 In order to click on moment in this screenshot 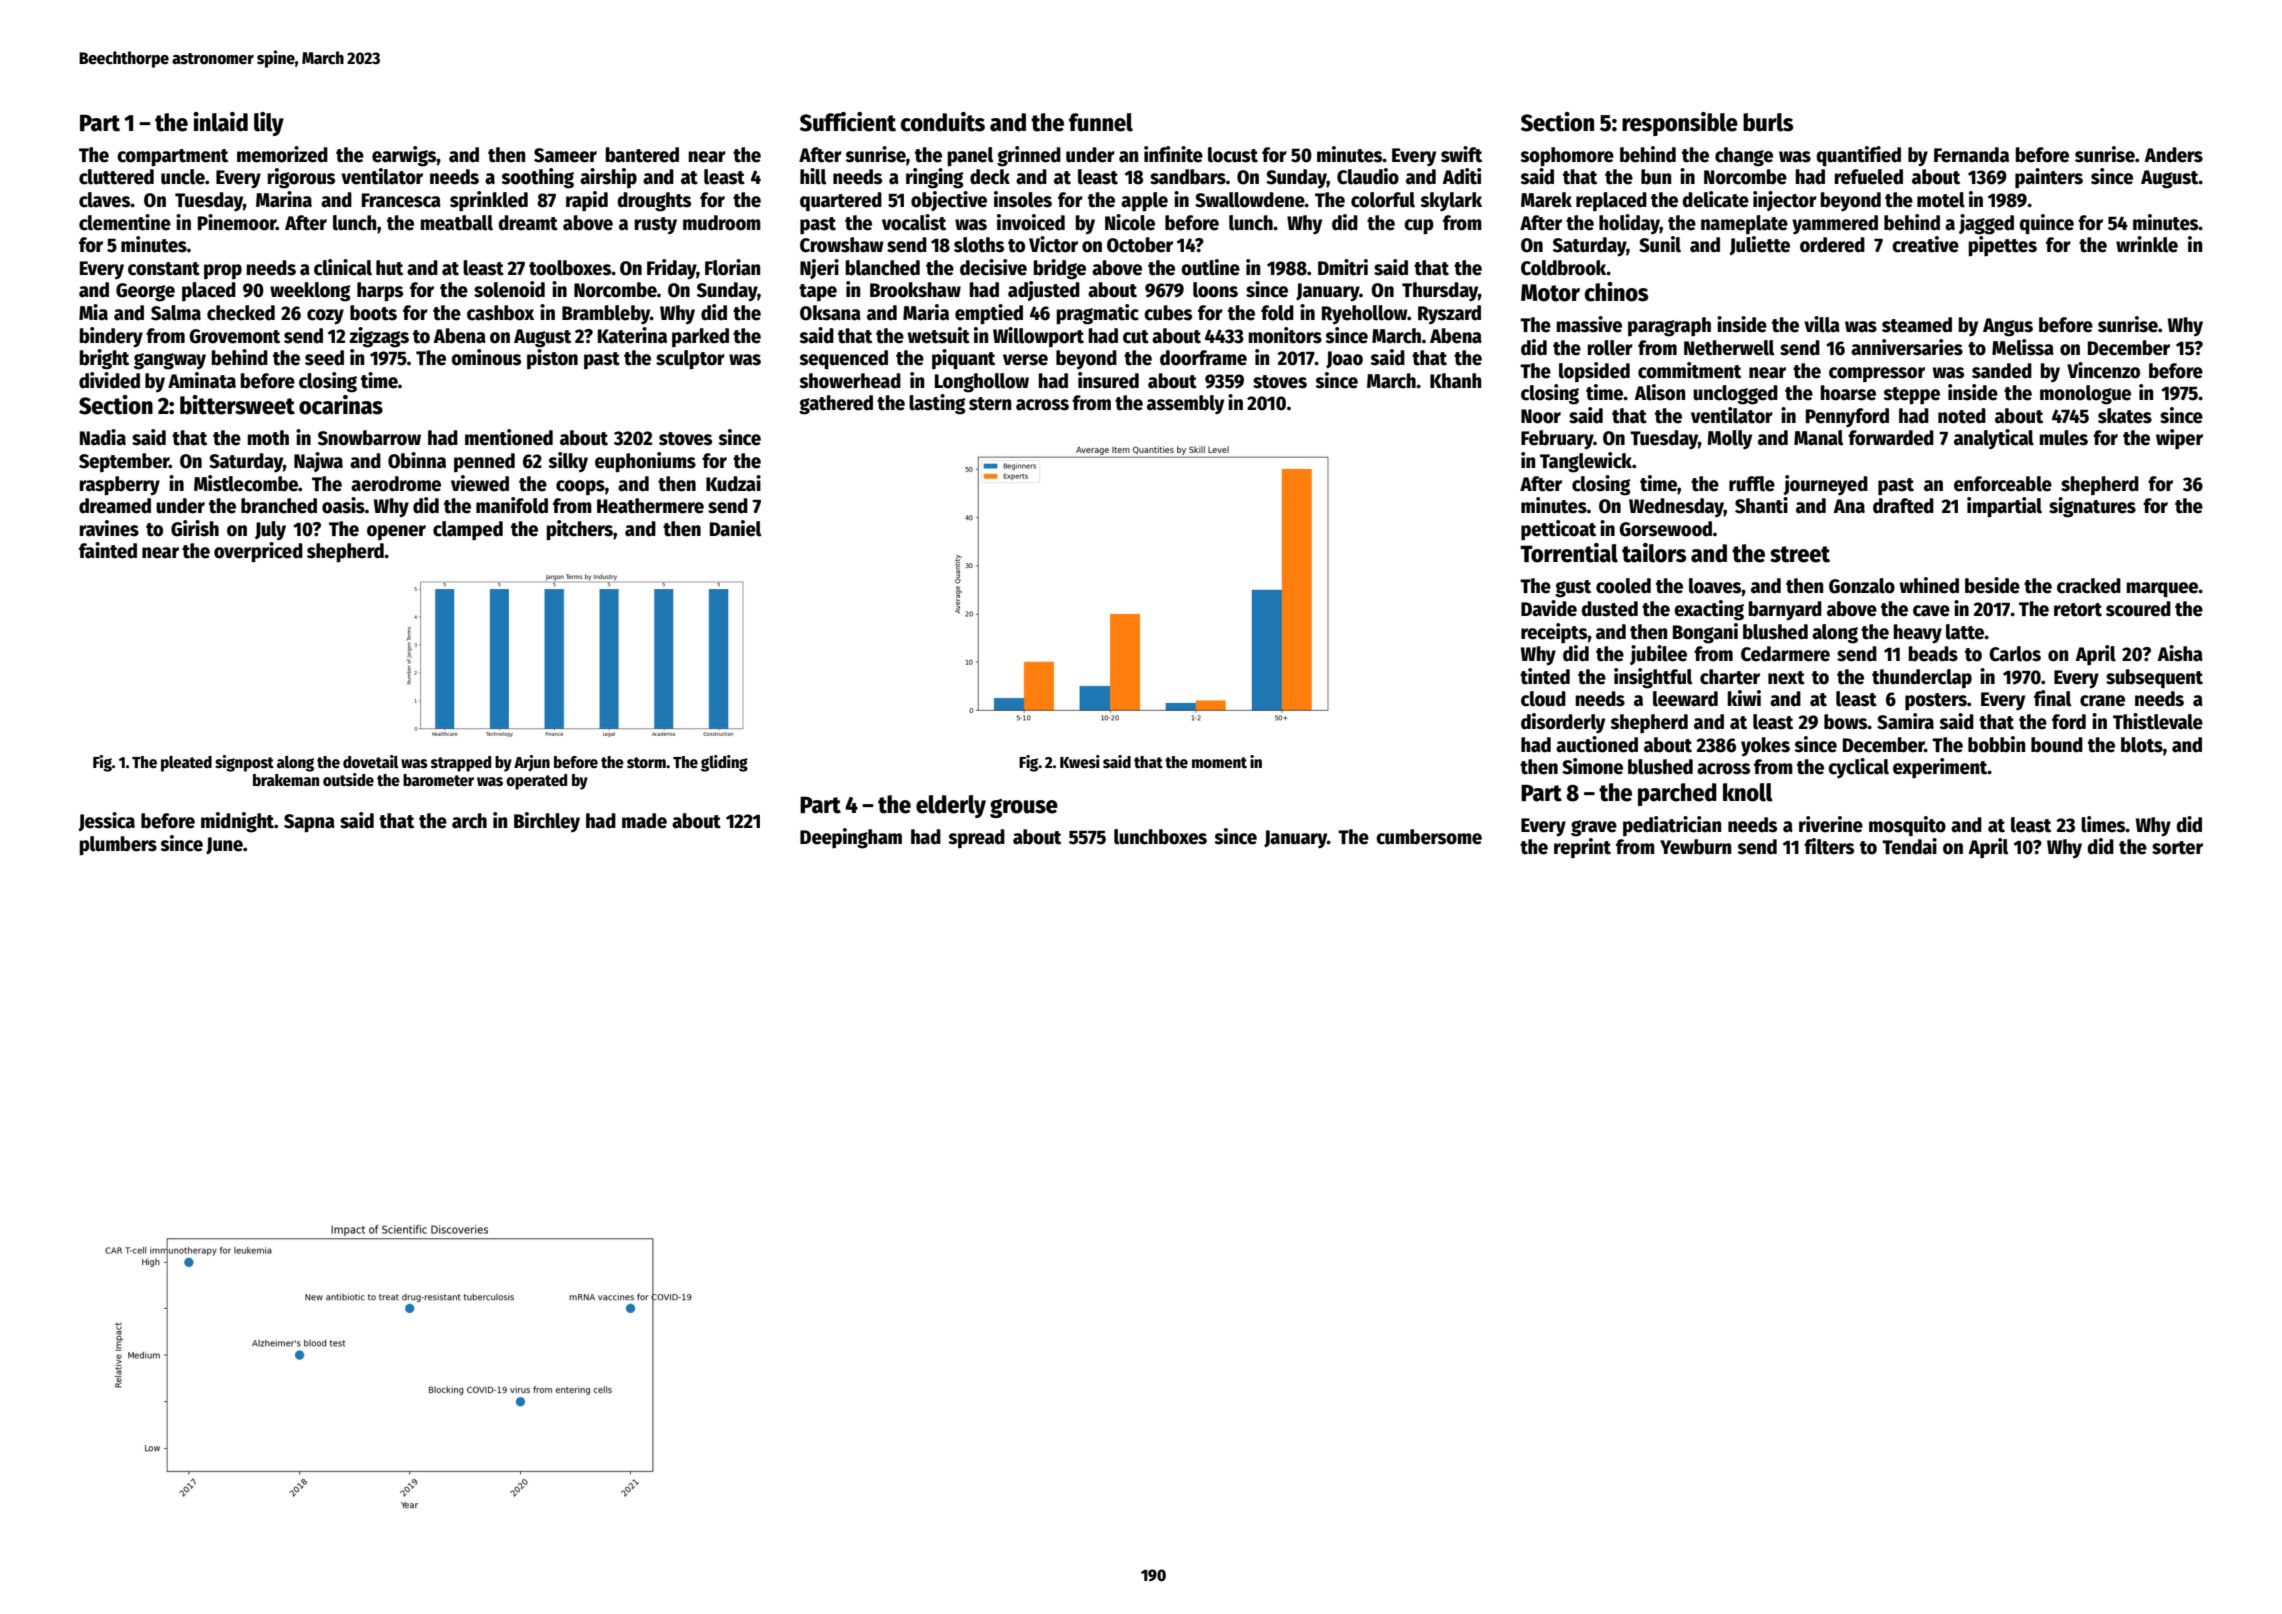, I will do `click(1219, 762)`.
